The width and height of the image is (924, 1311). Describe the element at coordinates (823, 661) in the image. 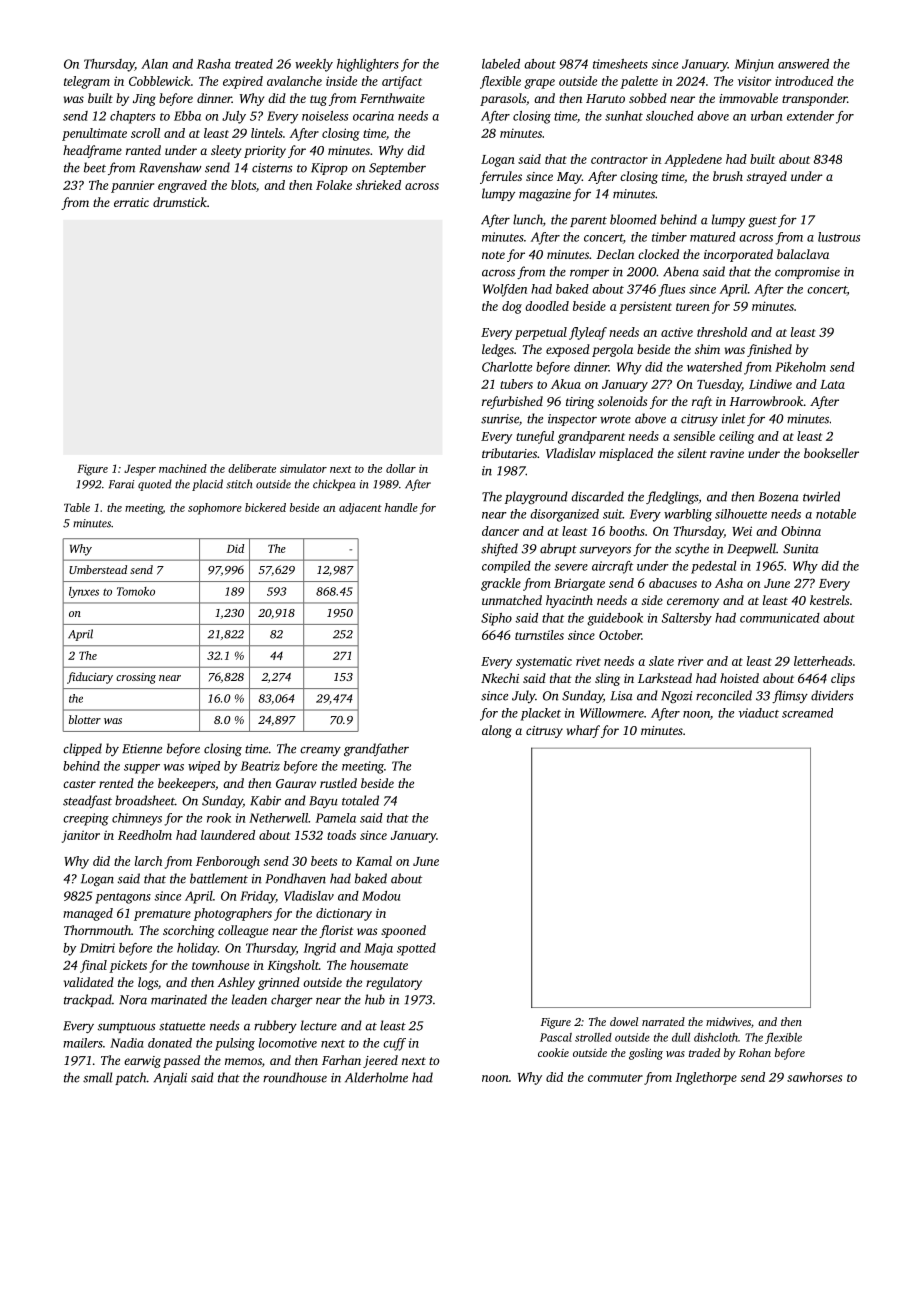

I see `letterheads` at that location.
